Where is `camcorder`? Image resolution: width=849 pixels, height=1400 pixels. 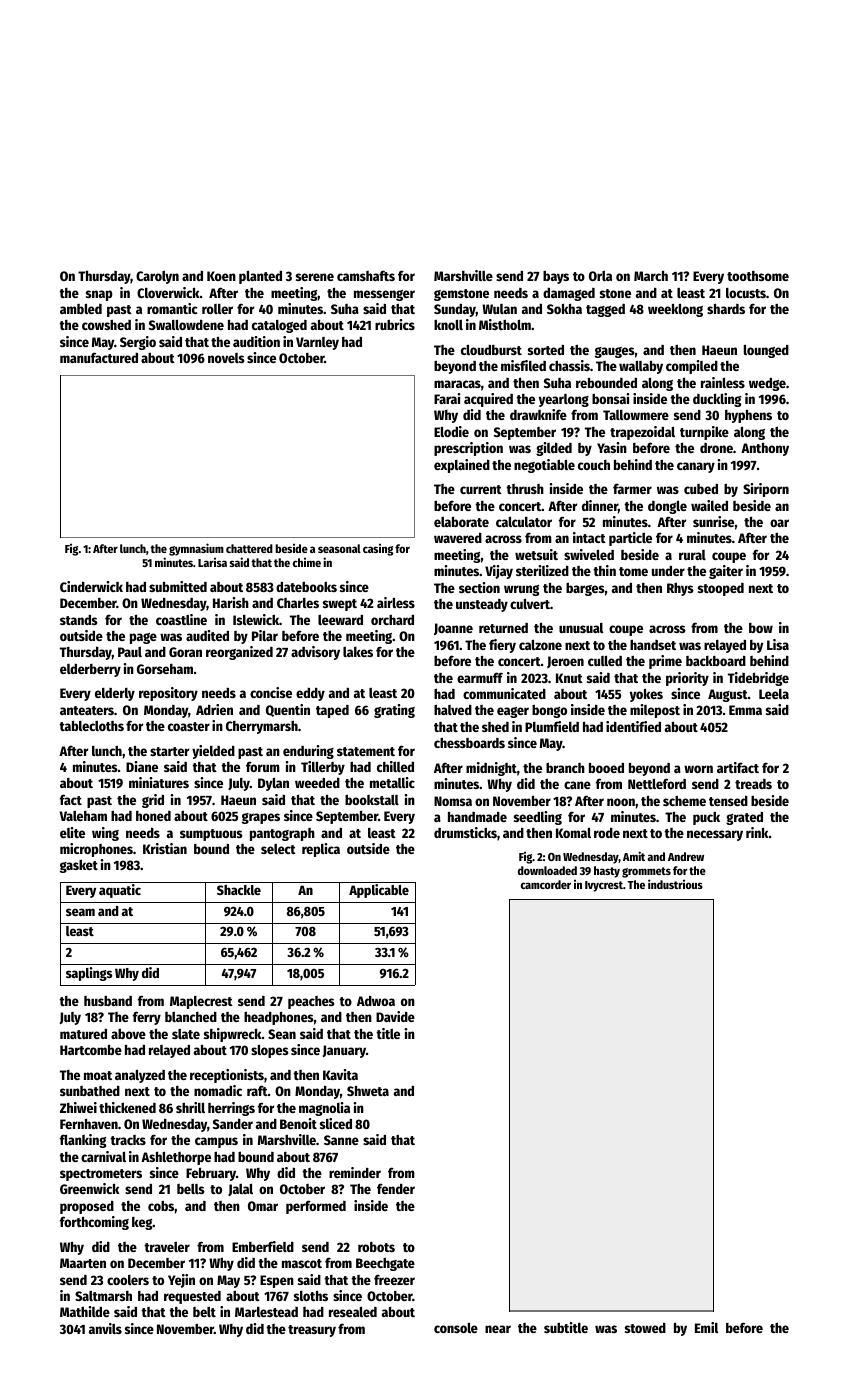
camcorder is located at coordinates (546, 884).
